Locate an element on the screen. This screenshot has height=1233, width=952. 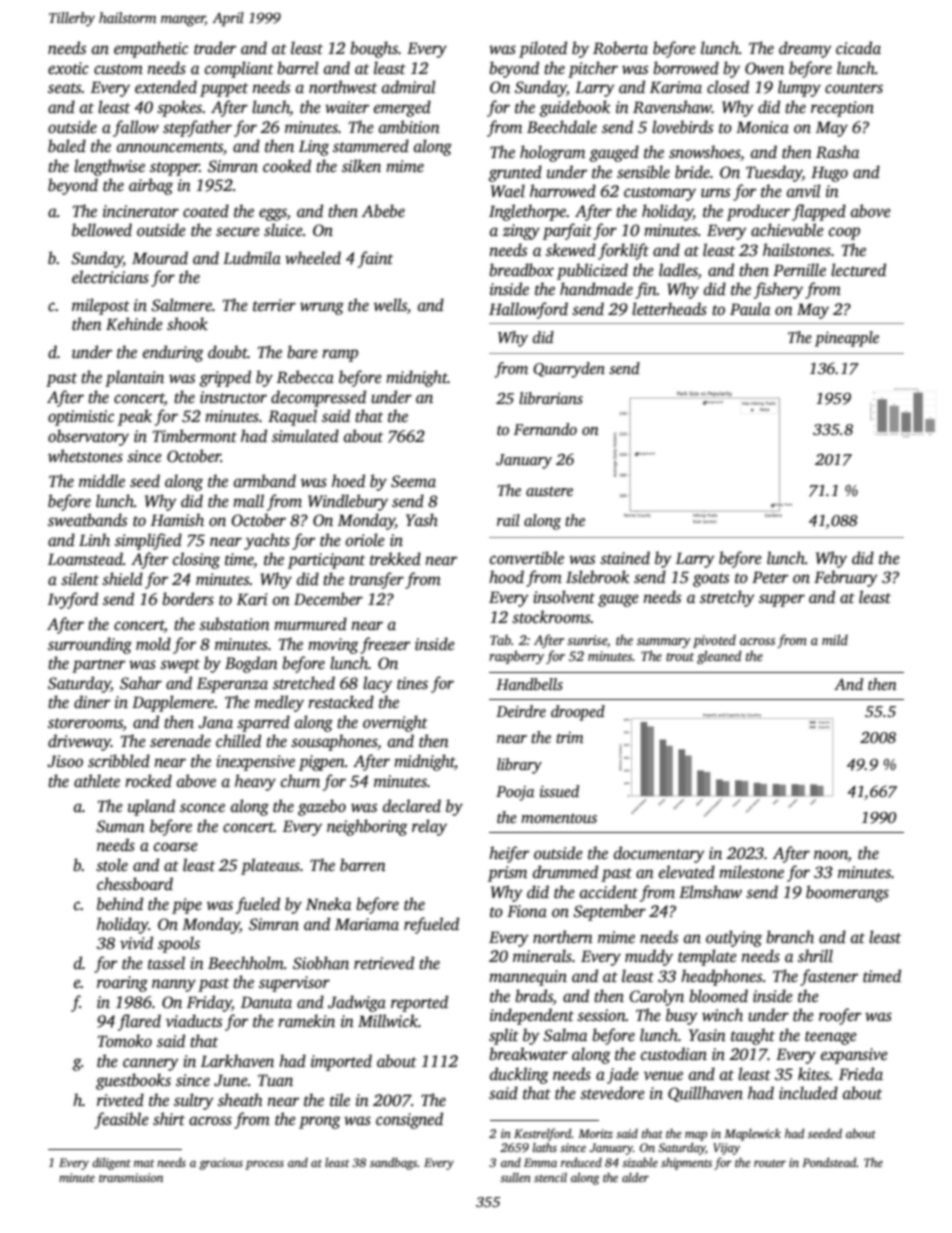
wells is located at coordinates (390, 305).
